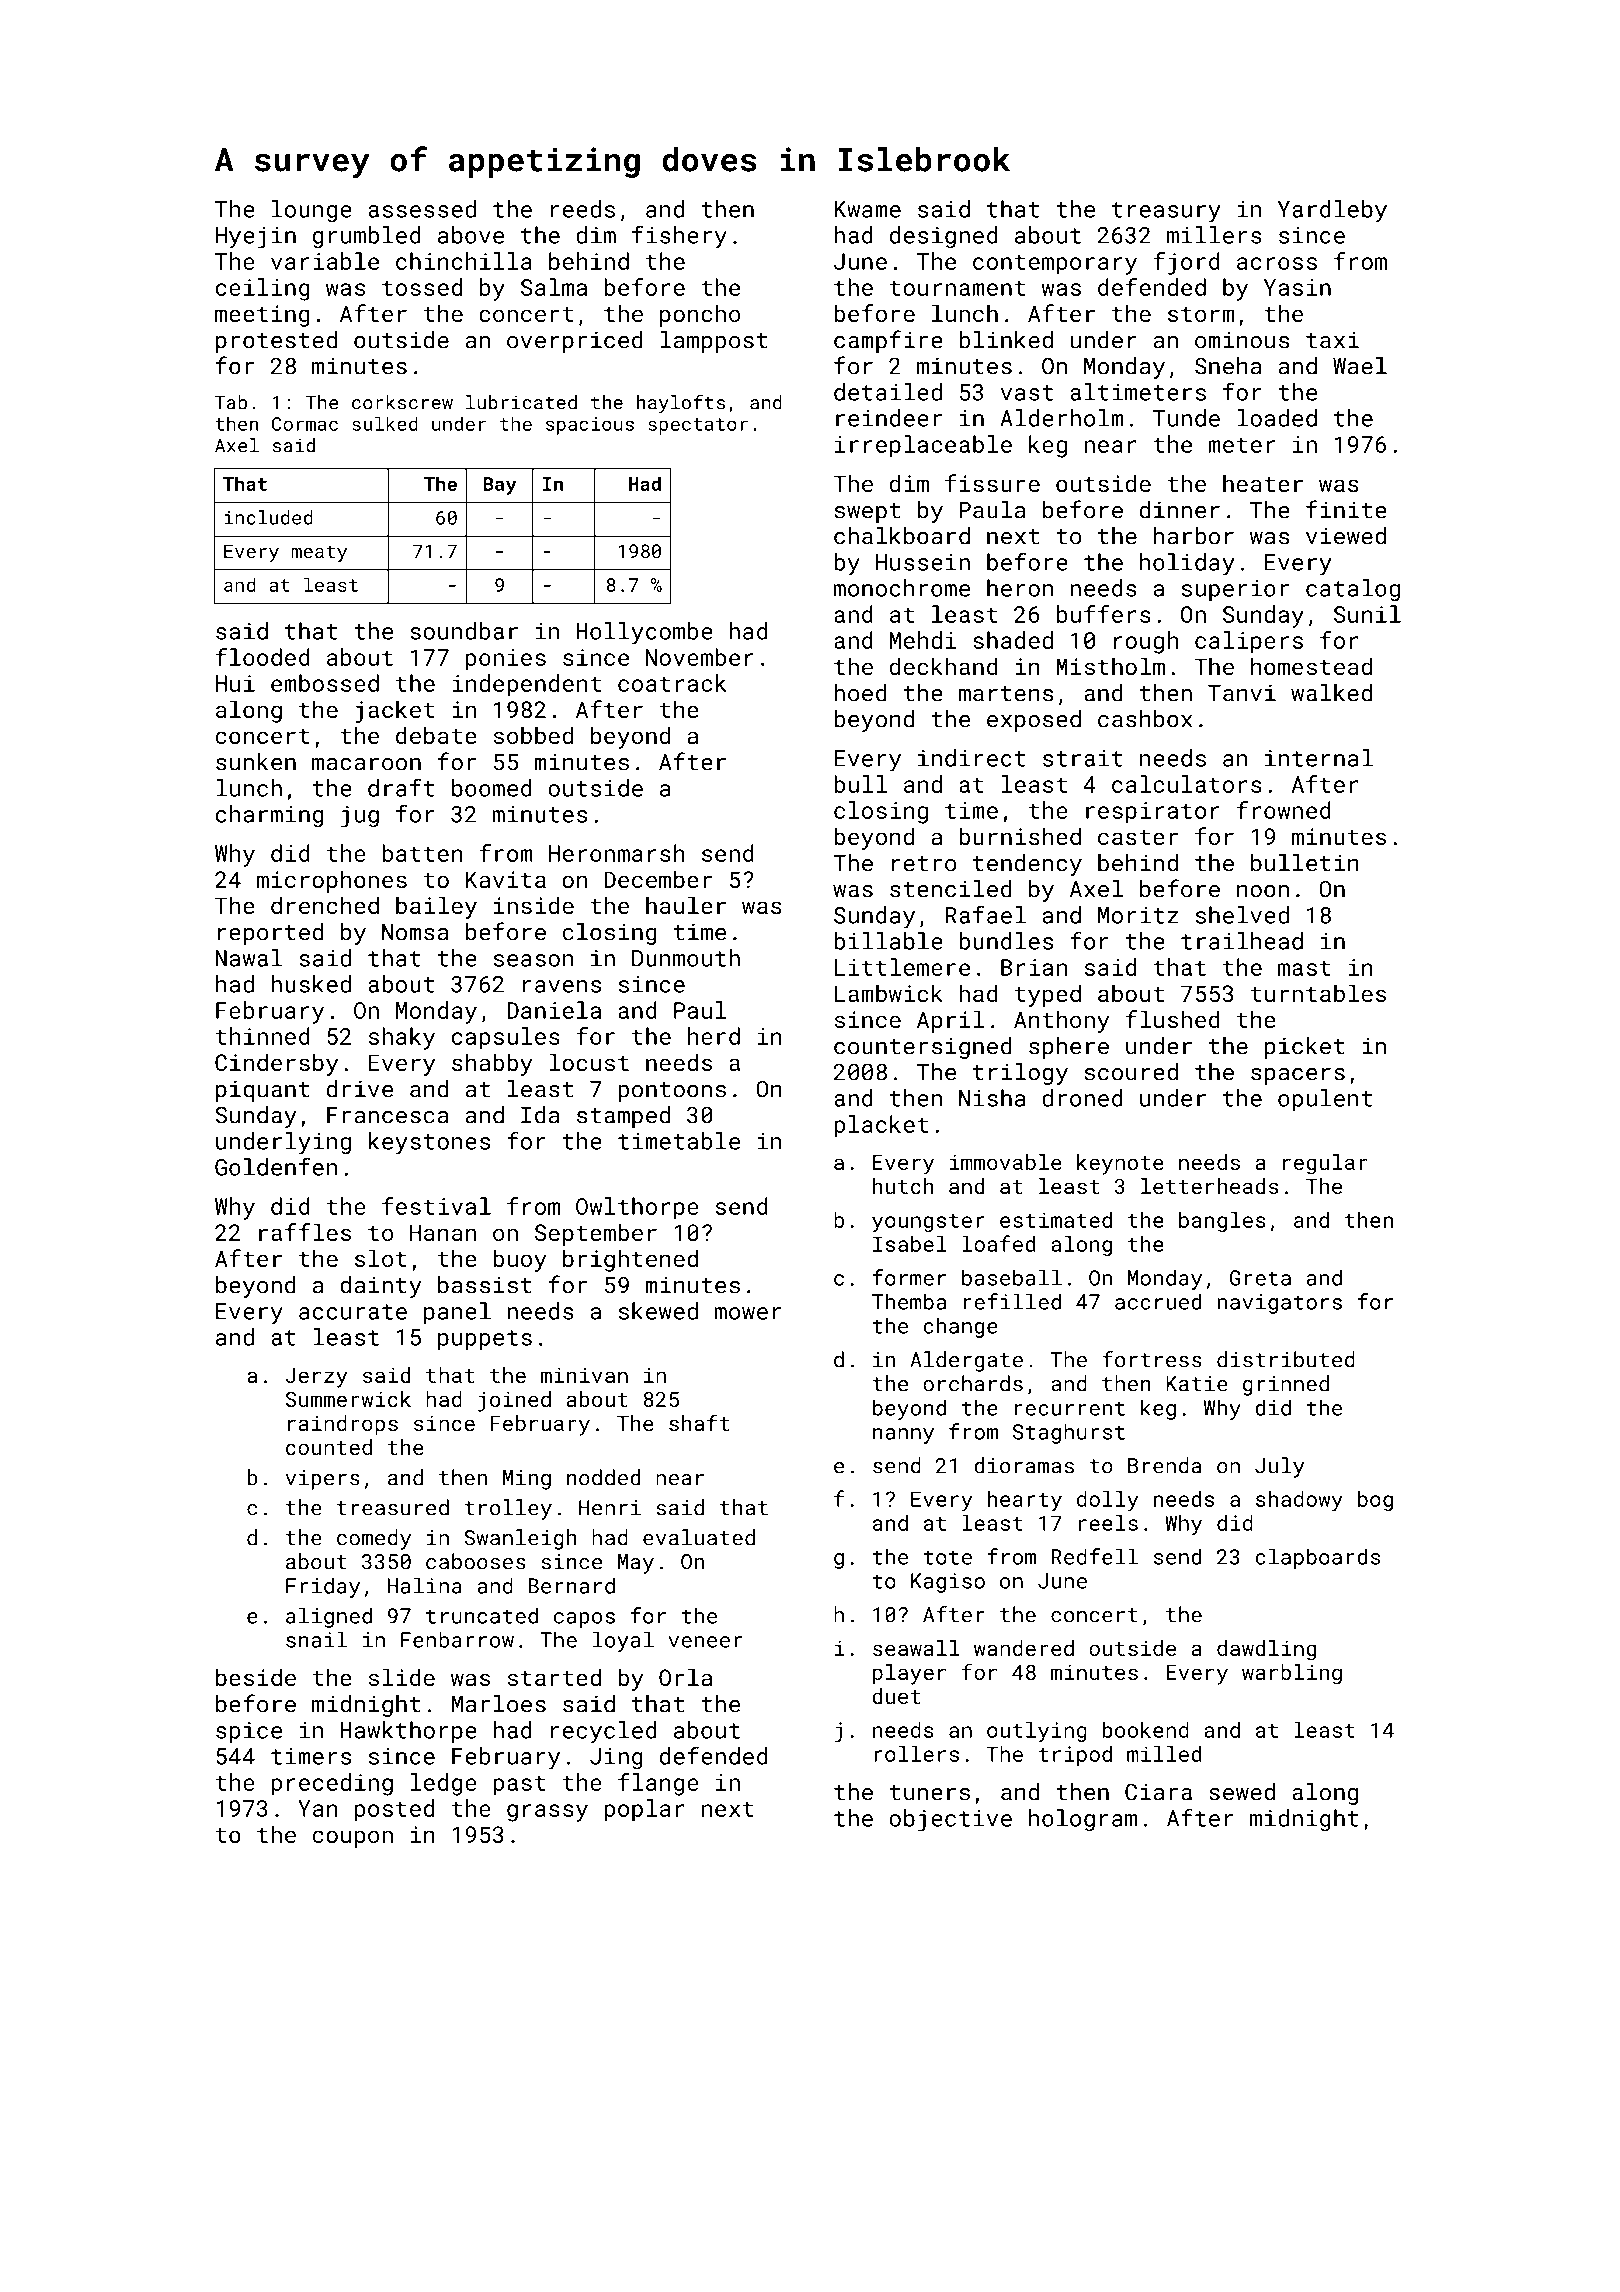 The image size is (1620, 2292). Describe the element at coordinates (903, 1436) in the screenshot. I see `nanny` at that location.
